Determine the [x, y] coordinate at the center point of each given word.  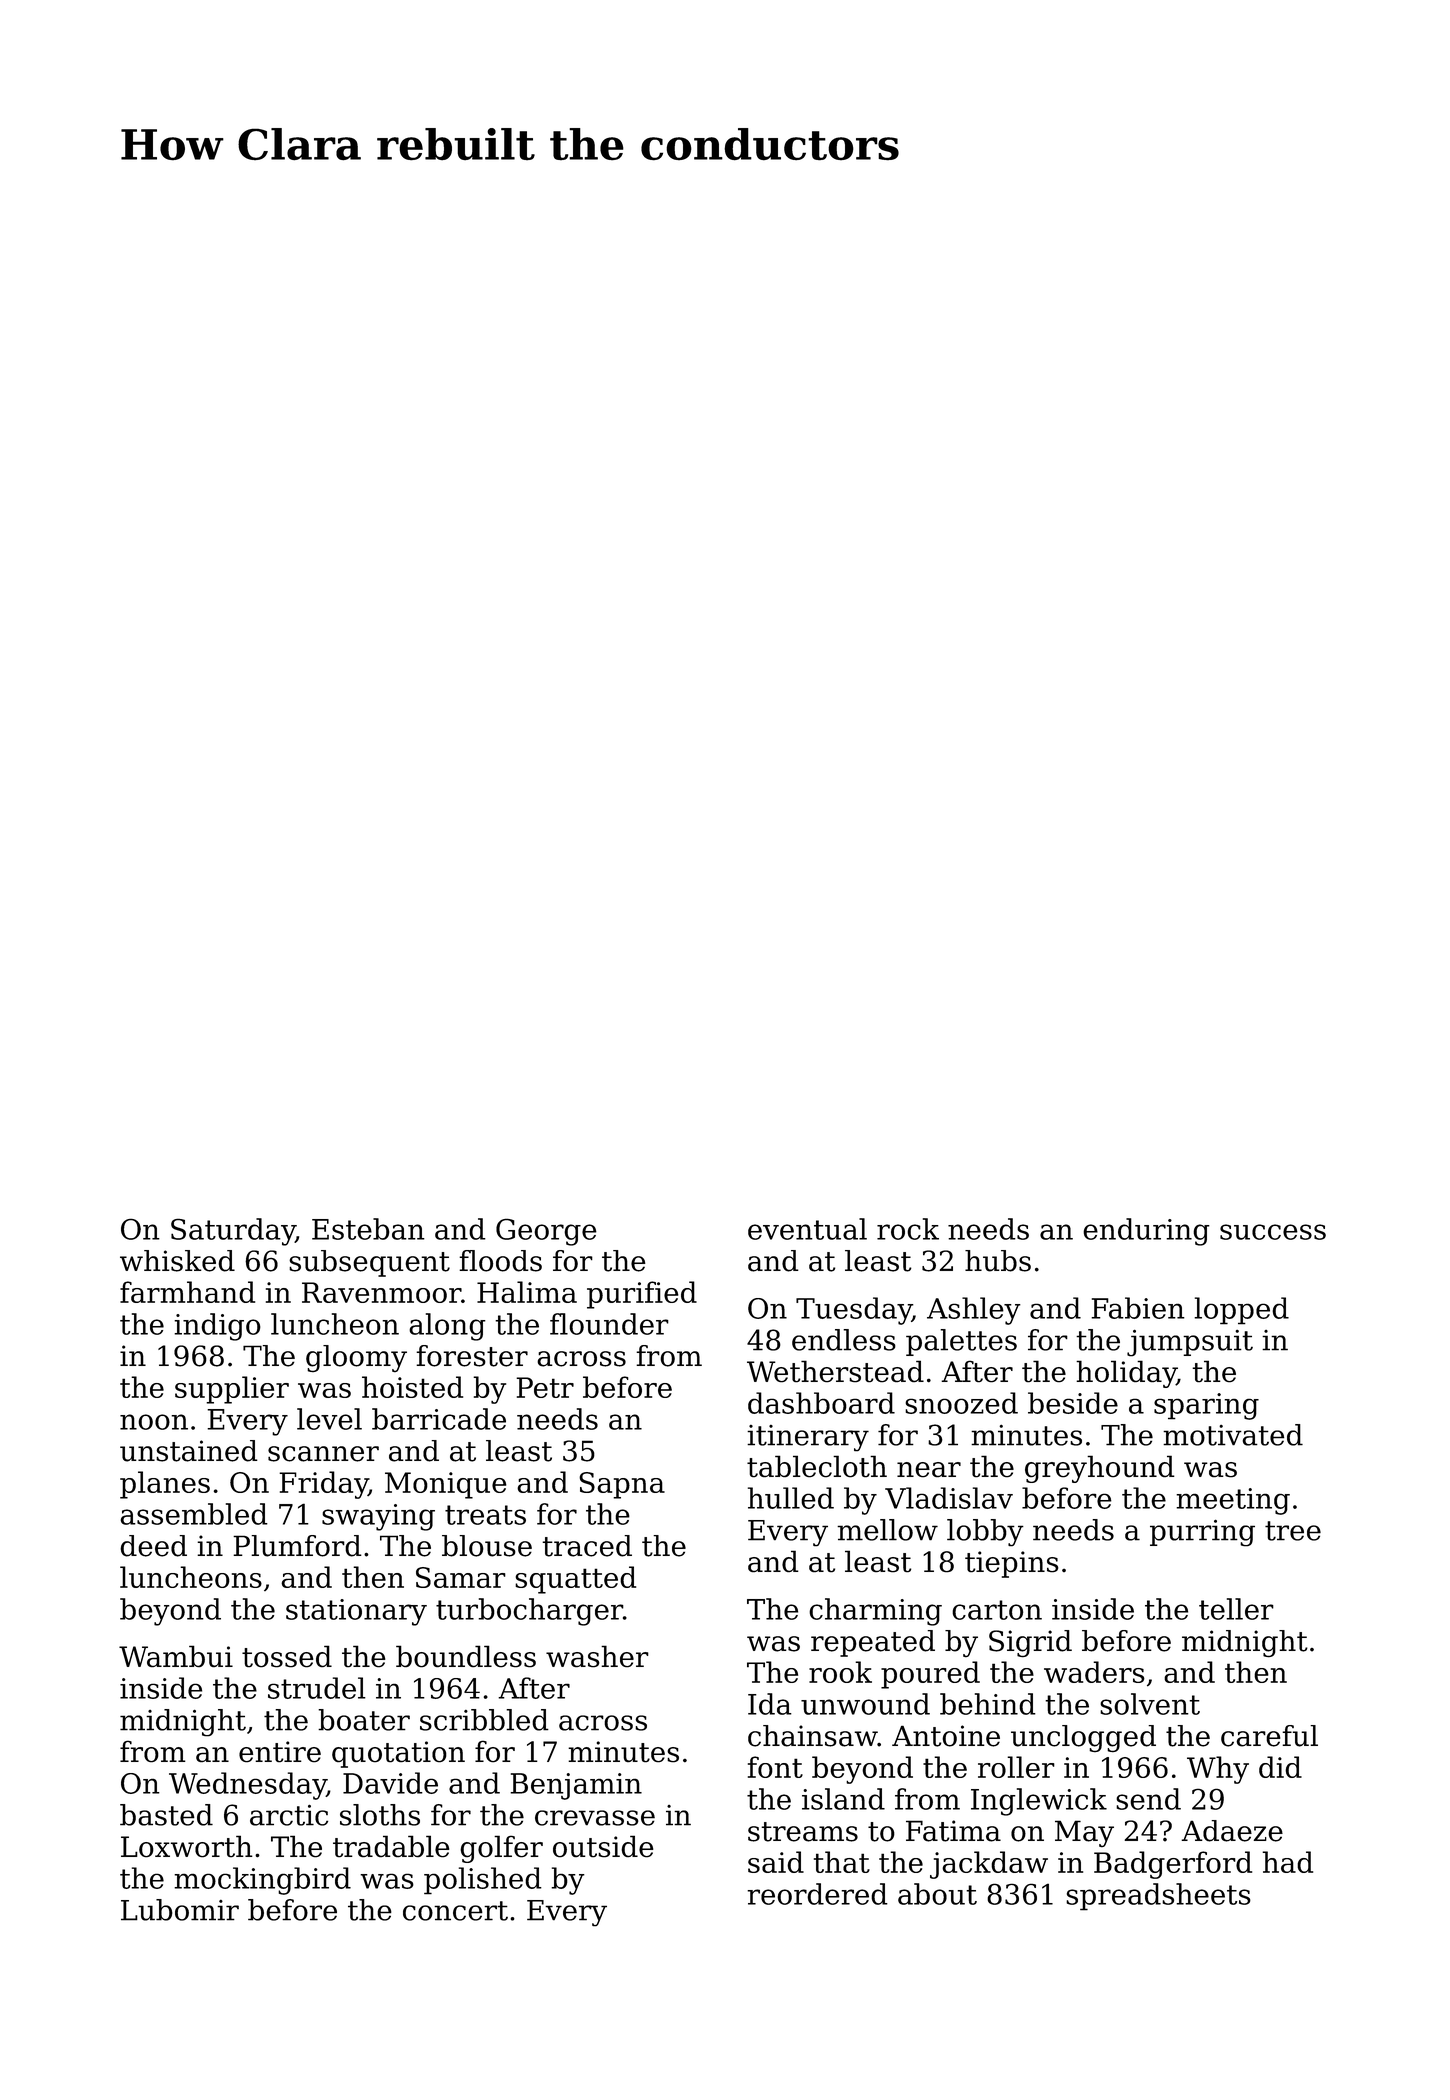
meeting [1233, 1501]
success [1273, 1232]
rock [908, 1229]
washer [597, 1656]
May [1084, 1833]
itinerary [808, 1438]
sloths [380, 1815]
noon [154, 1422]
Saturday [233, 1232]
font [775, 1767]
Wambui [176, 1656]
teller [1236, 1609]
